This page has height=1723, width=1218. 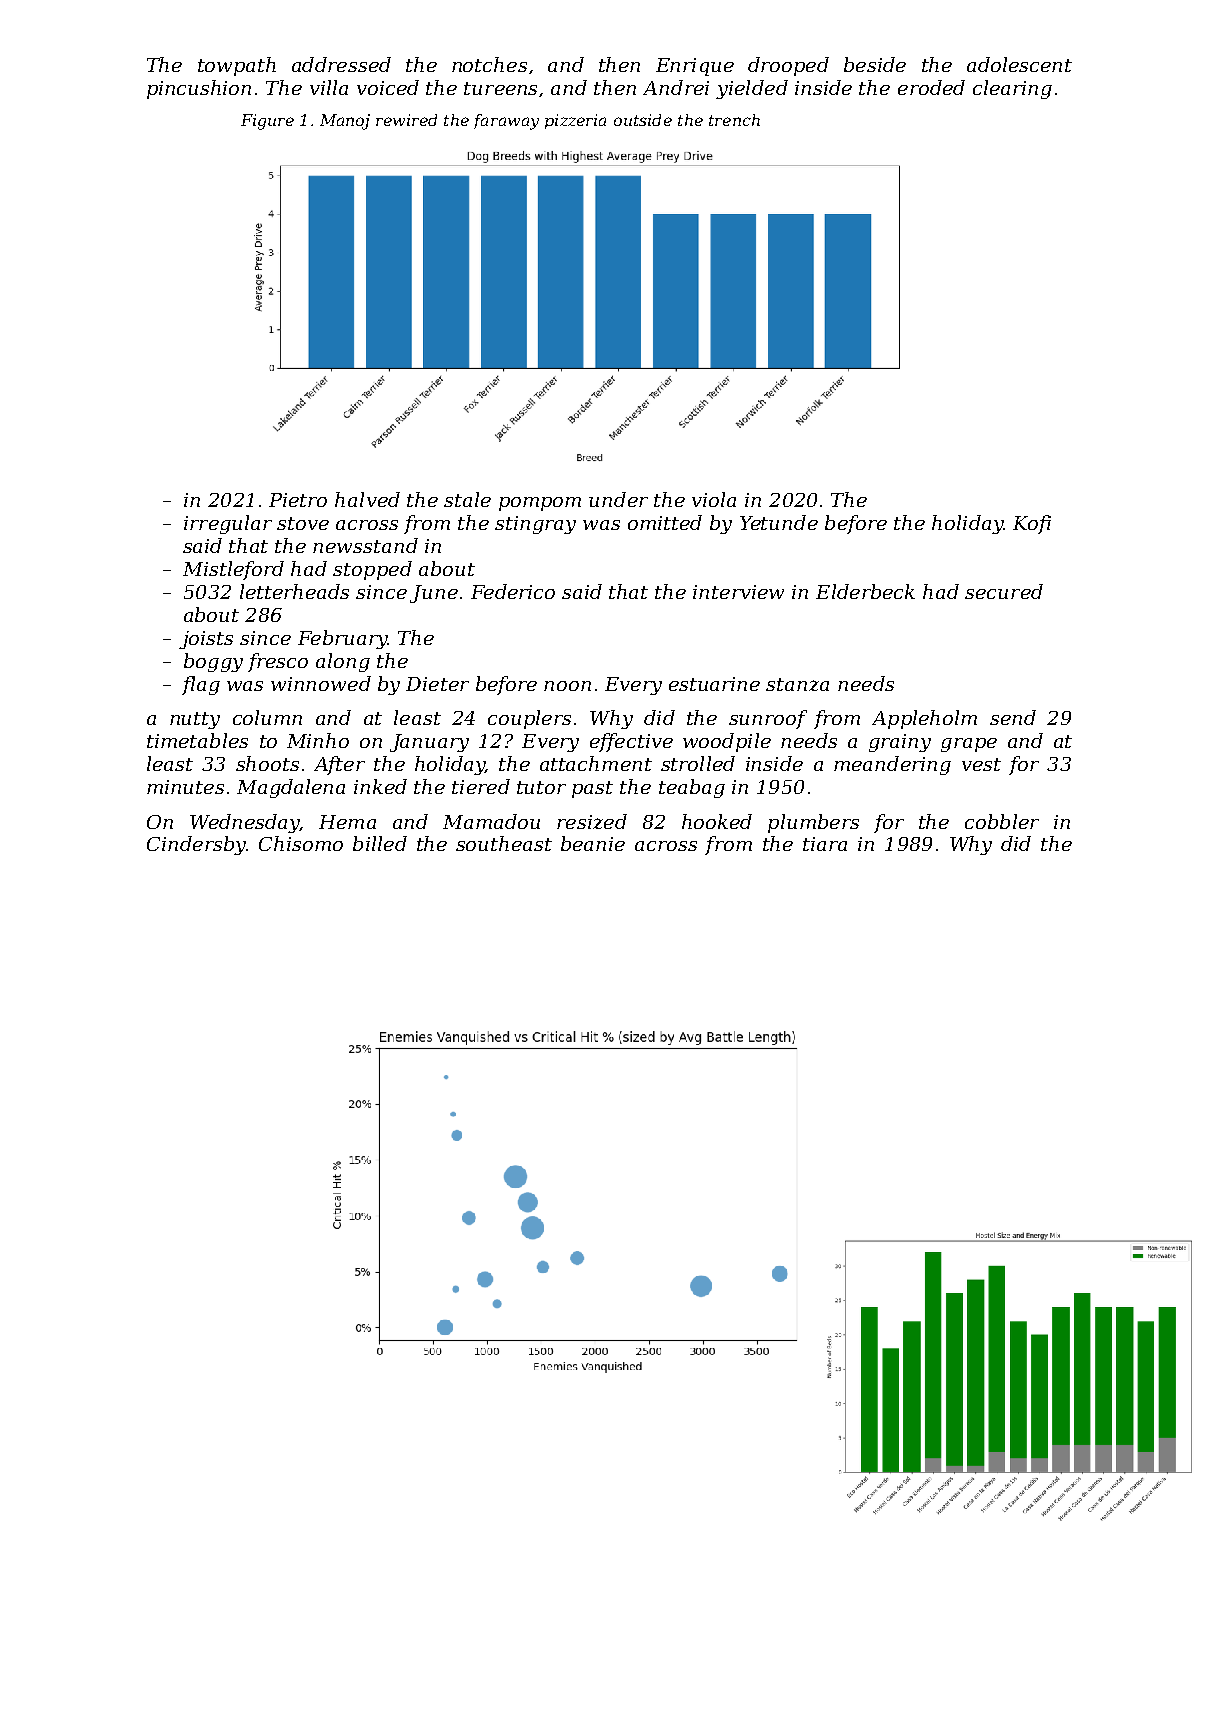 I want to click on viola, so click(x=714, y=499).
